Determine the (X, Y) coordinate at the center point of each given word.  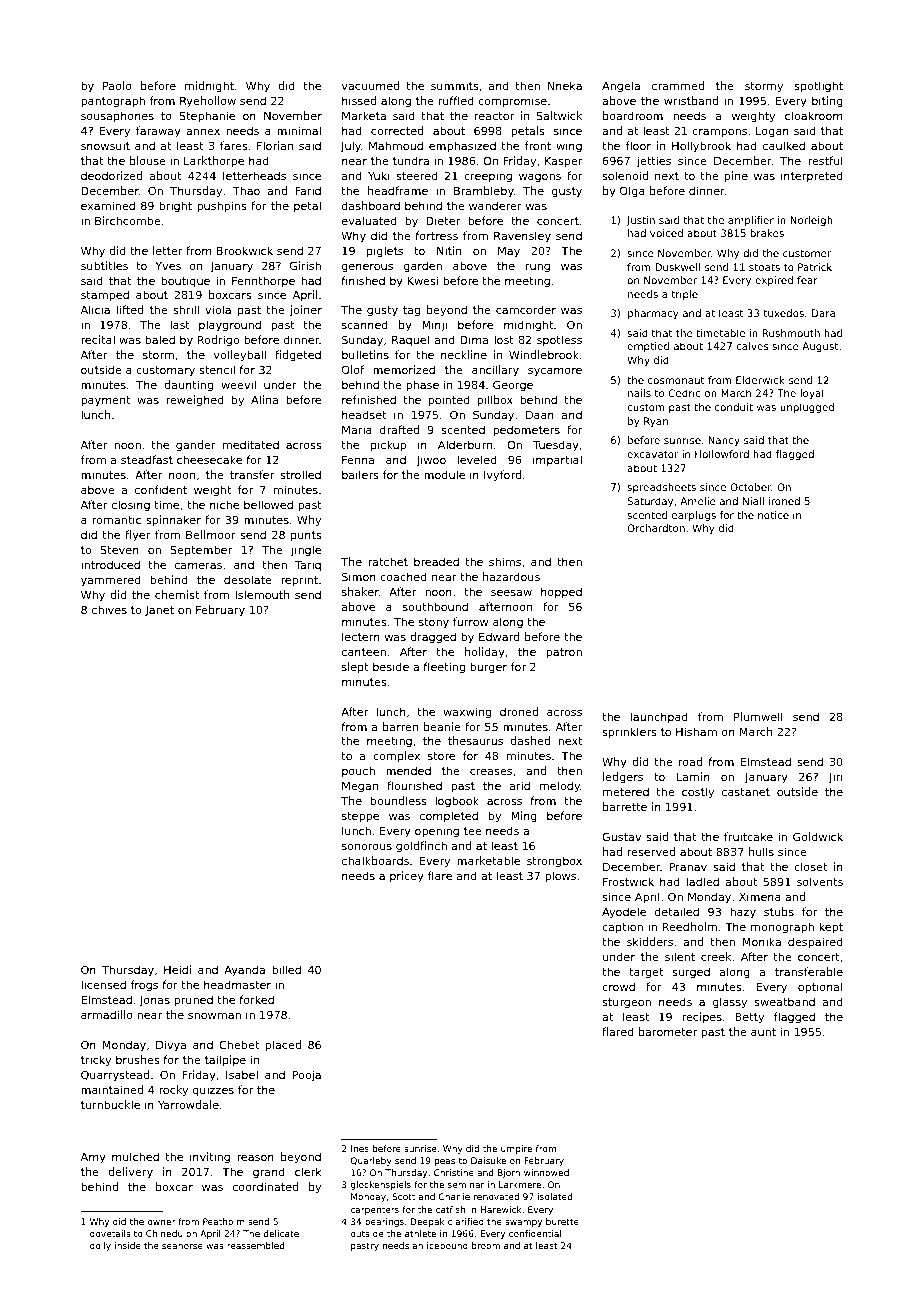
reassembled (255, 1245)
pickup (388, 446)
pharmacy (653, 314)
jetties (654, 161)
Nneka (565, 85)
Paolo (117, 85)
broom (486, 1245)
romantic (117, 519)
